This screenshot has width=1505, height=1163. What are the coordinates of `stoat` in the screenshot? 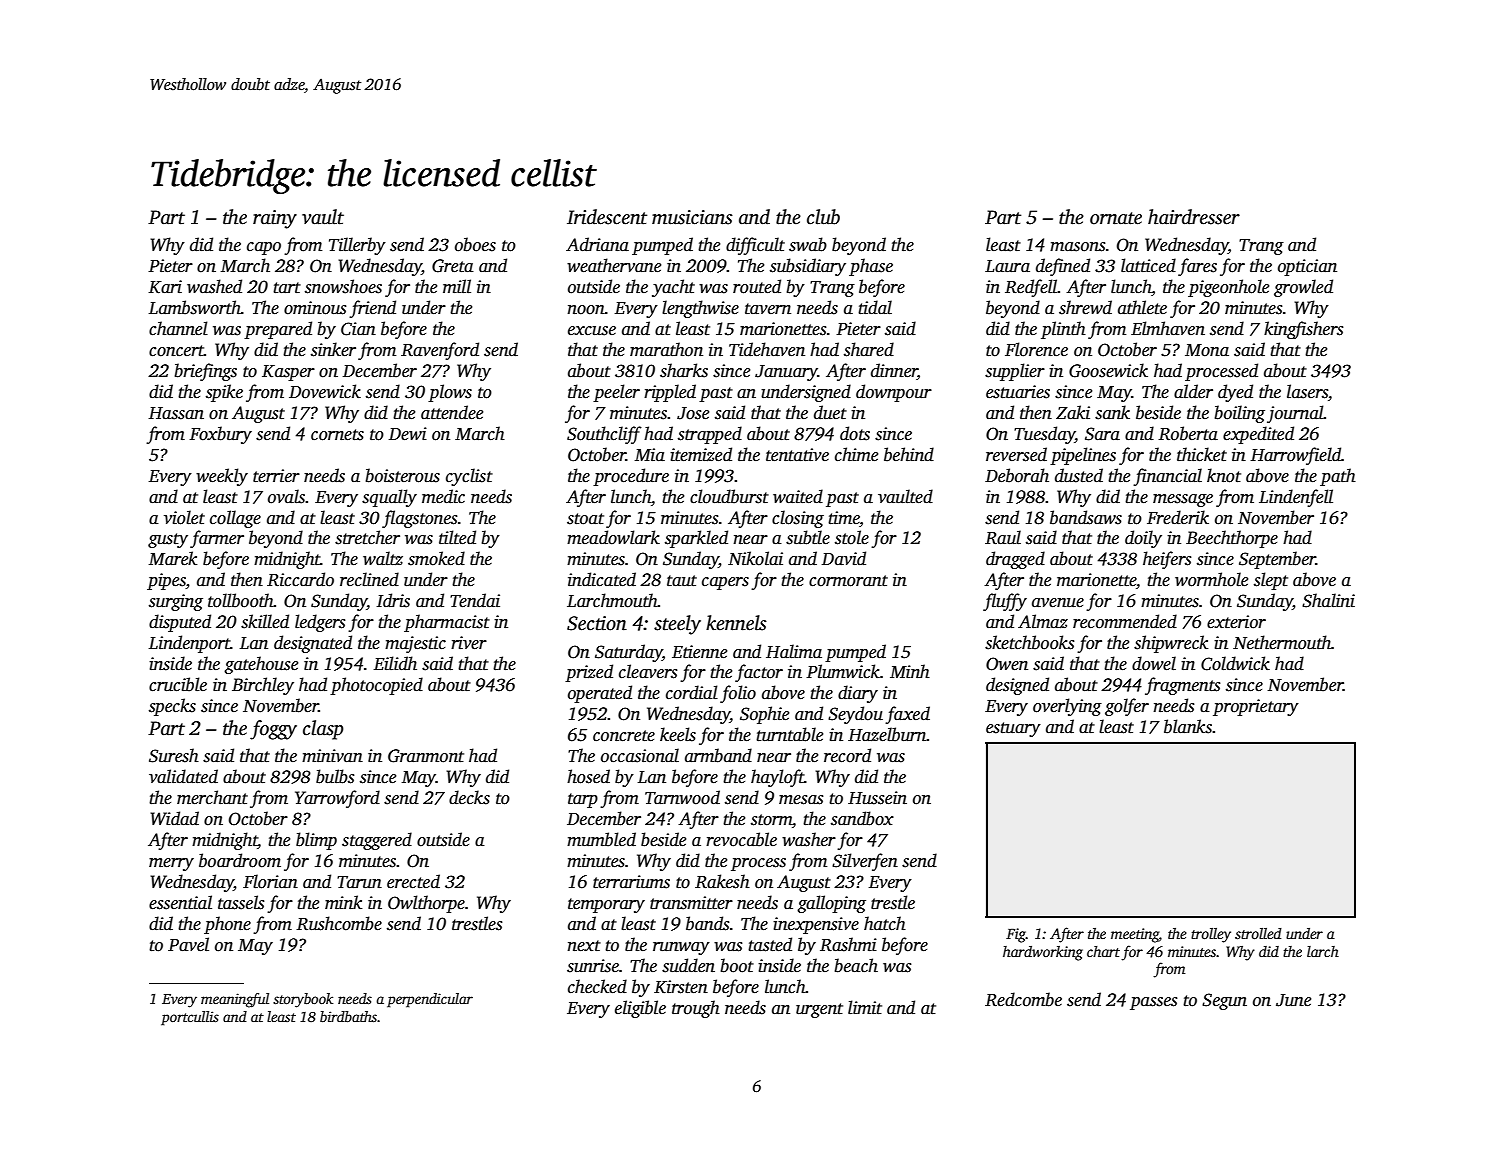 It's located at (585, 519).
